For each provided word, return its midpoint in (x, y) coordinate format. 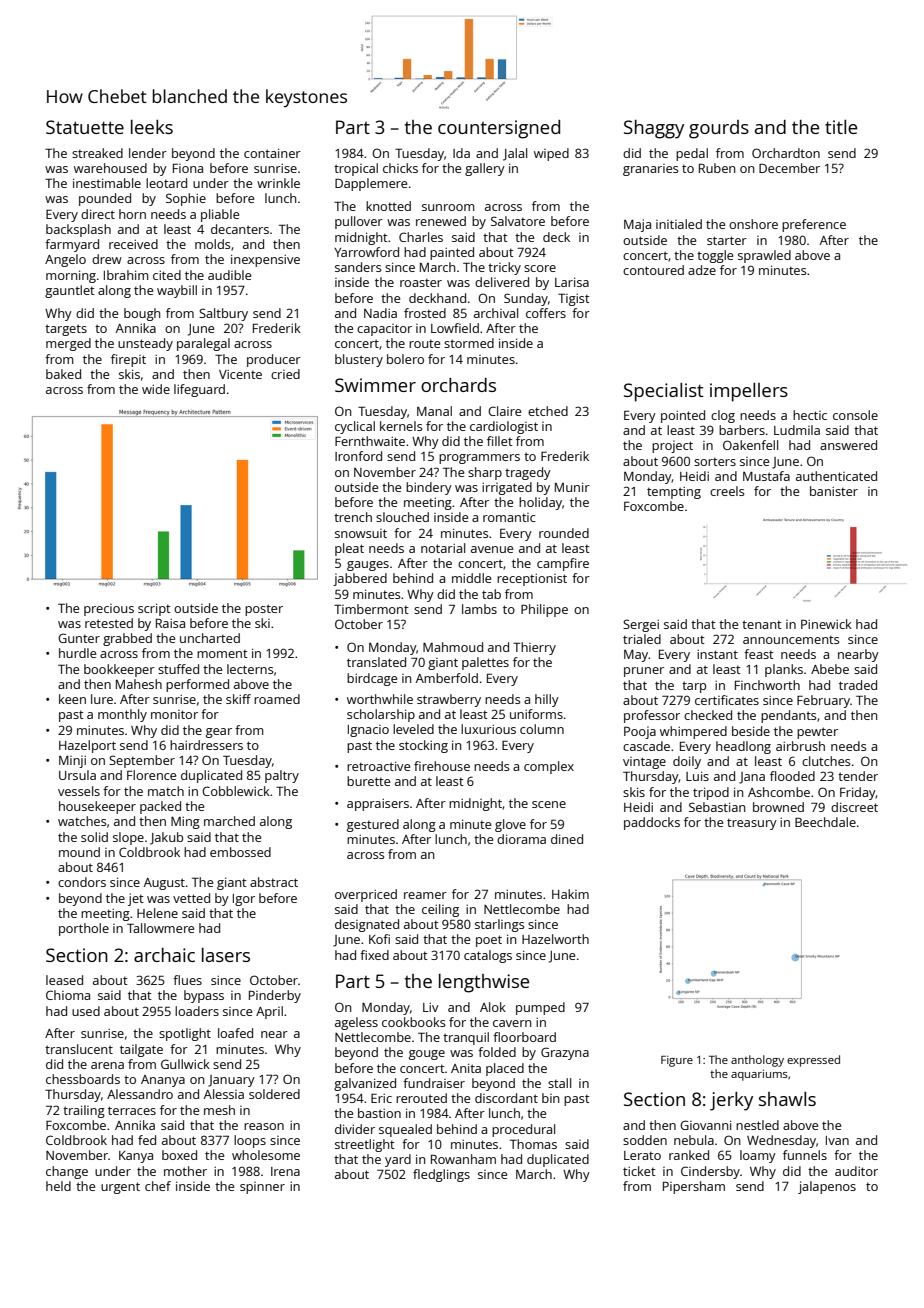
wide (156, 389)
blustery (359, 360)
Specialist (664, 392)
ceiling (440, 910)
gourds (719, 129)
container (272, 153)
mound (79, 852)
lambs (479, 609)
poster (264, 610)
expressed (813, 1061)
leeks (152, 127)
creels (727, 491)
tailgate (141, 1050)
